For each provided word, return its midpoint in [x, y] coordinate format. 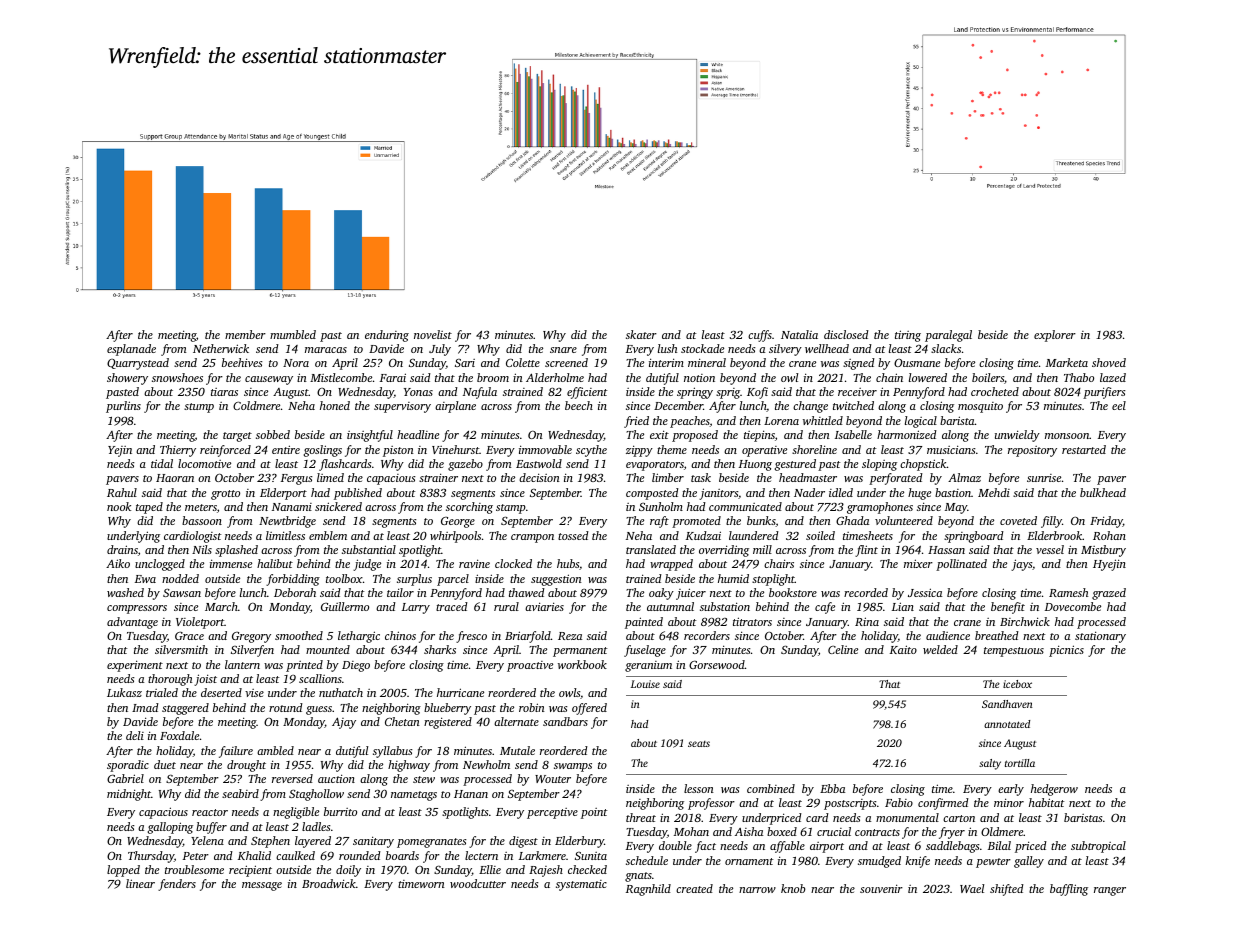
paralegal [948, 336]
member [245, 334]
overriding [724, 551]
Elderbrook [1054, 535]
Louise [645, 684]
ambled [275, 750]
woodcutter [478, 883]
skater [641, 334]
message [262, 886]
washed [125, 592]
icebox [1017, 684]
